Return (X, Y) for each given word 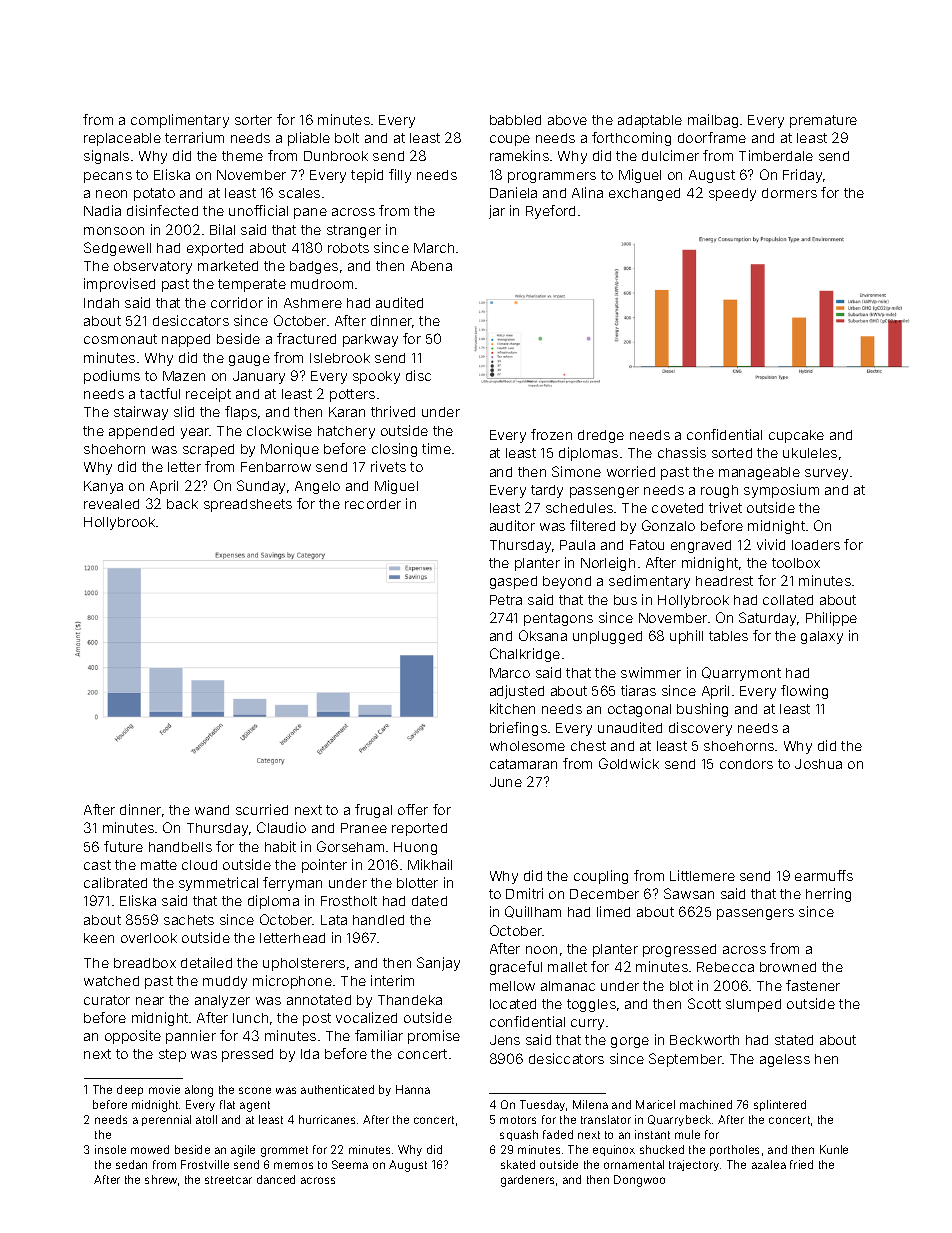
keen (99, 938)
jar (497, 212)
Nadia (102, 210)
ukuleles (810, 453)
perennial (166, 1120)
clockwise (279, 430)
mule (687, 1134)
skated (518, 1164)
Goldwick (629, 763)
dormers (789, 193)
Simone (576, 471)
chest (588, 746)
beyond (567, 582)
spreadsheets (248, 505)
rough (719, 491)
